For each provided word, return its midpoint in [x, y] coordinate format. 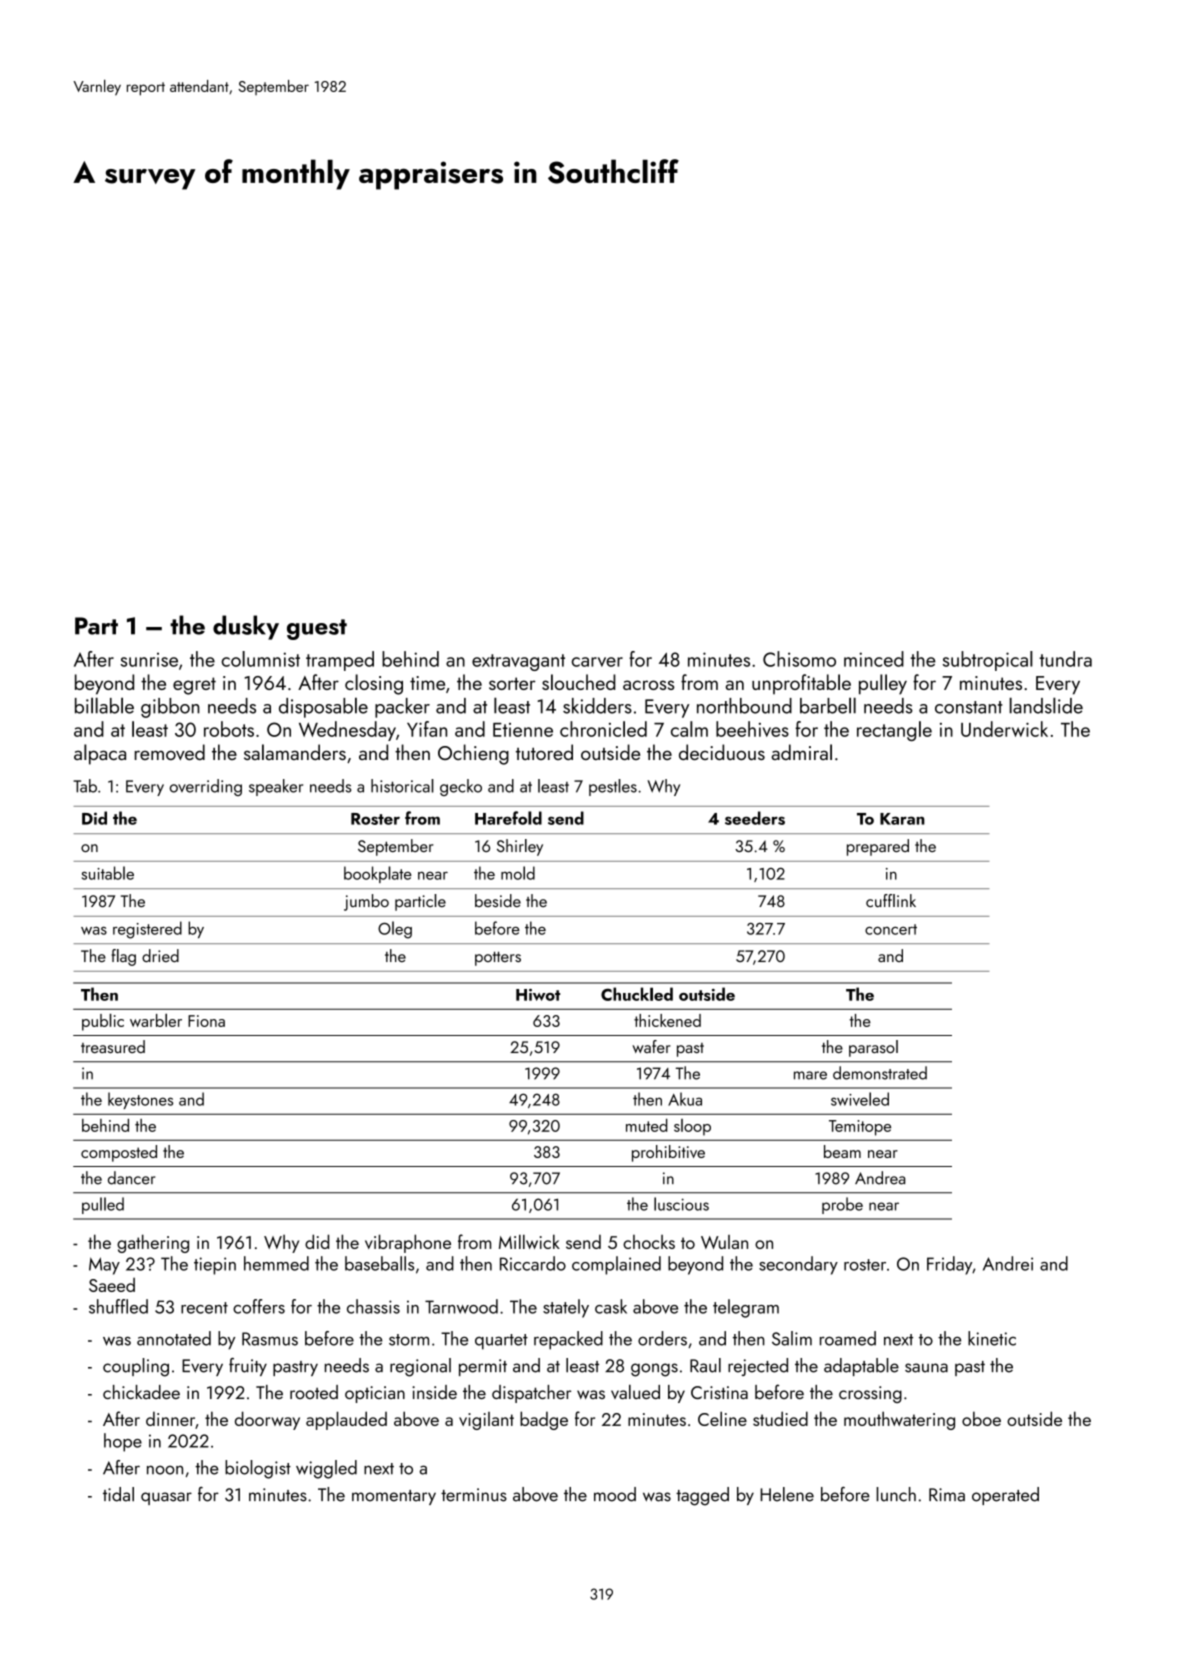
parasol [873, 1048]
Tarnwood [461, 1306]
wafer [651, 1046]
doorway [267, 1420]
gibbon [170, 708]
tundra [1065, 659]
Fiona [206, 1021]
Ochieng [473, 754]
